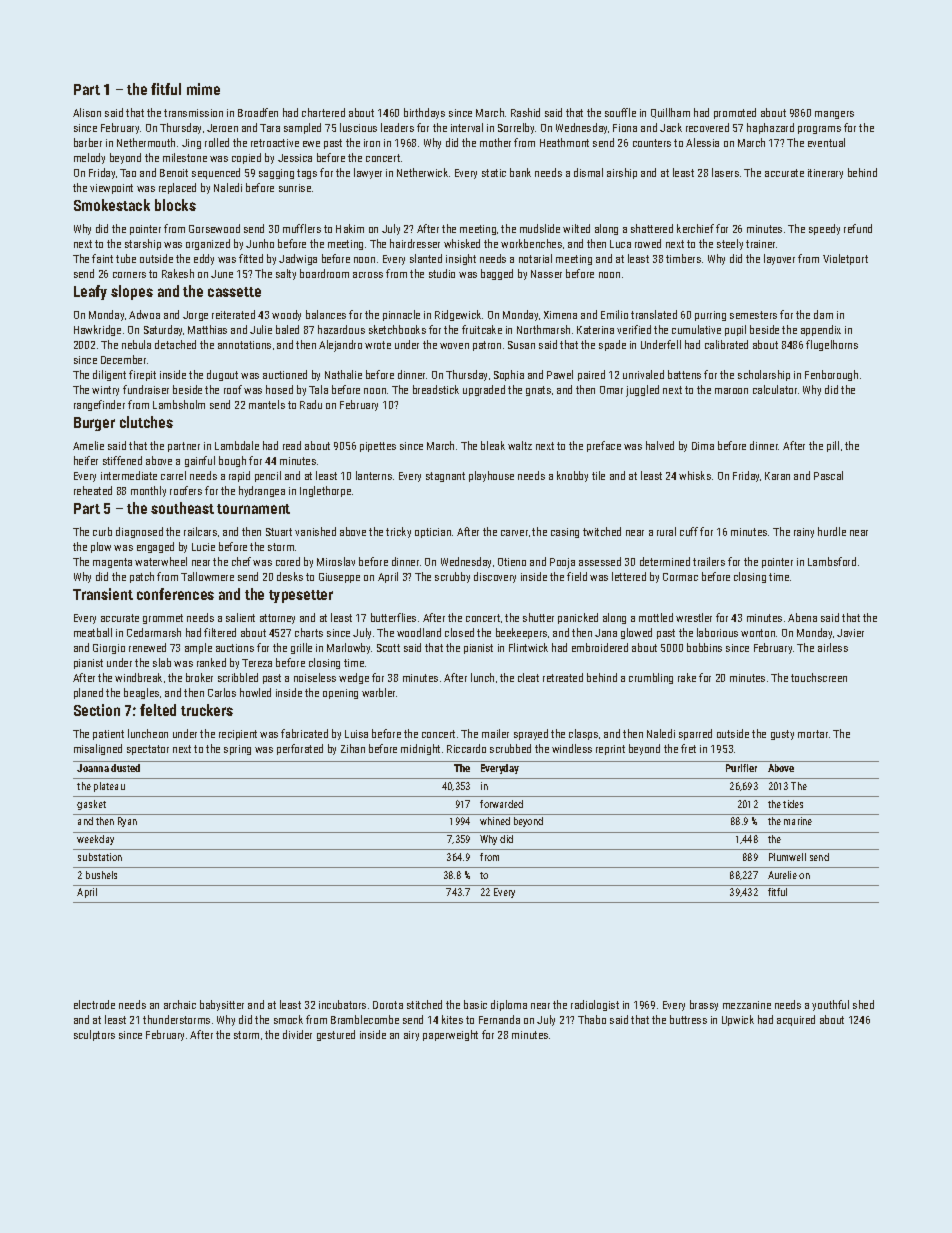  I want to click on Quillham, so click(670, 113).
